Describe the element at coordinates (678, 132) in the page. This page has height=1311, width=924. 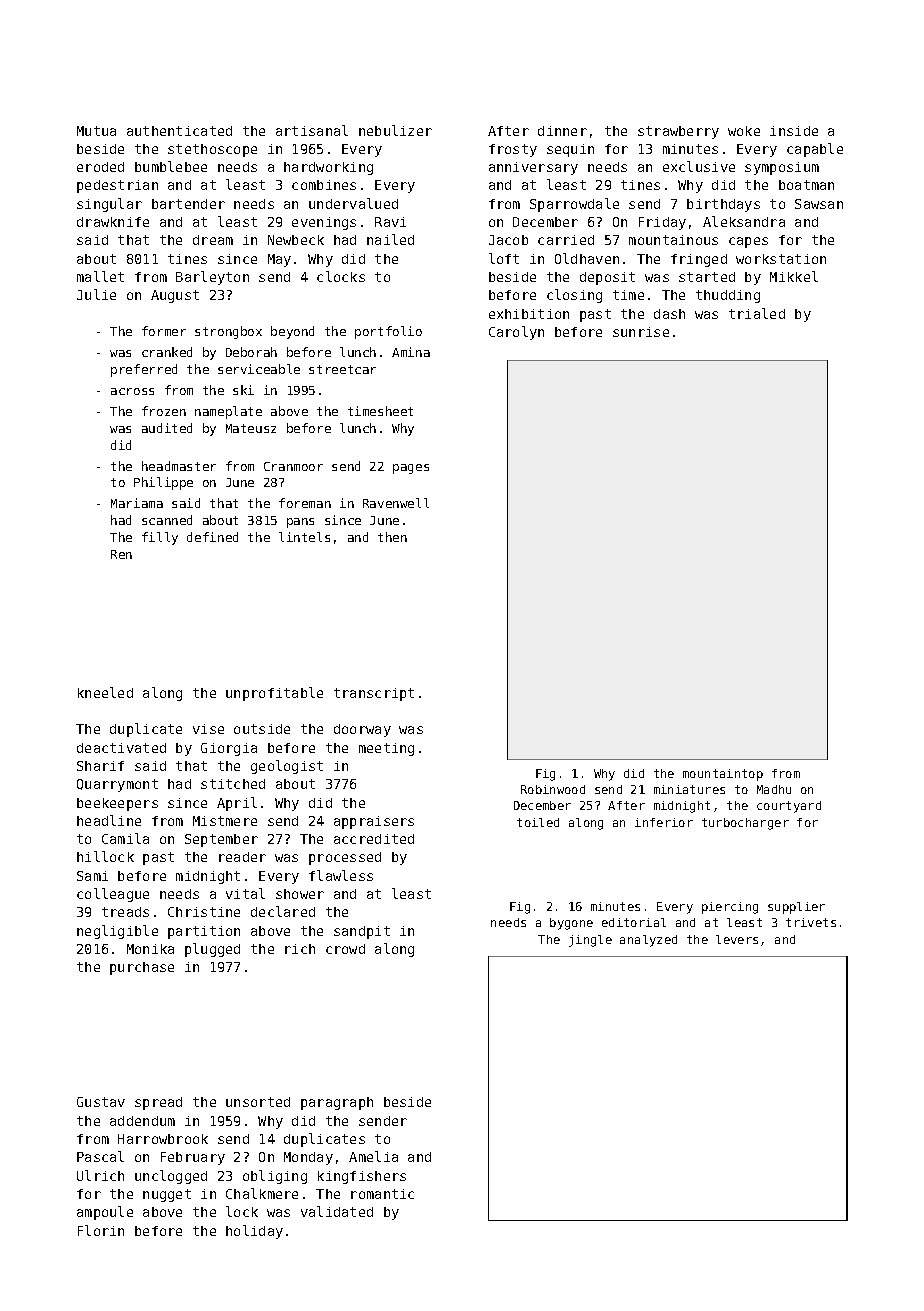
I see `strawberry` at that location.
